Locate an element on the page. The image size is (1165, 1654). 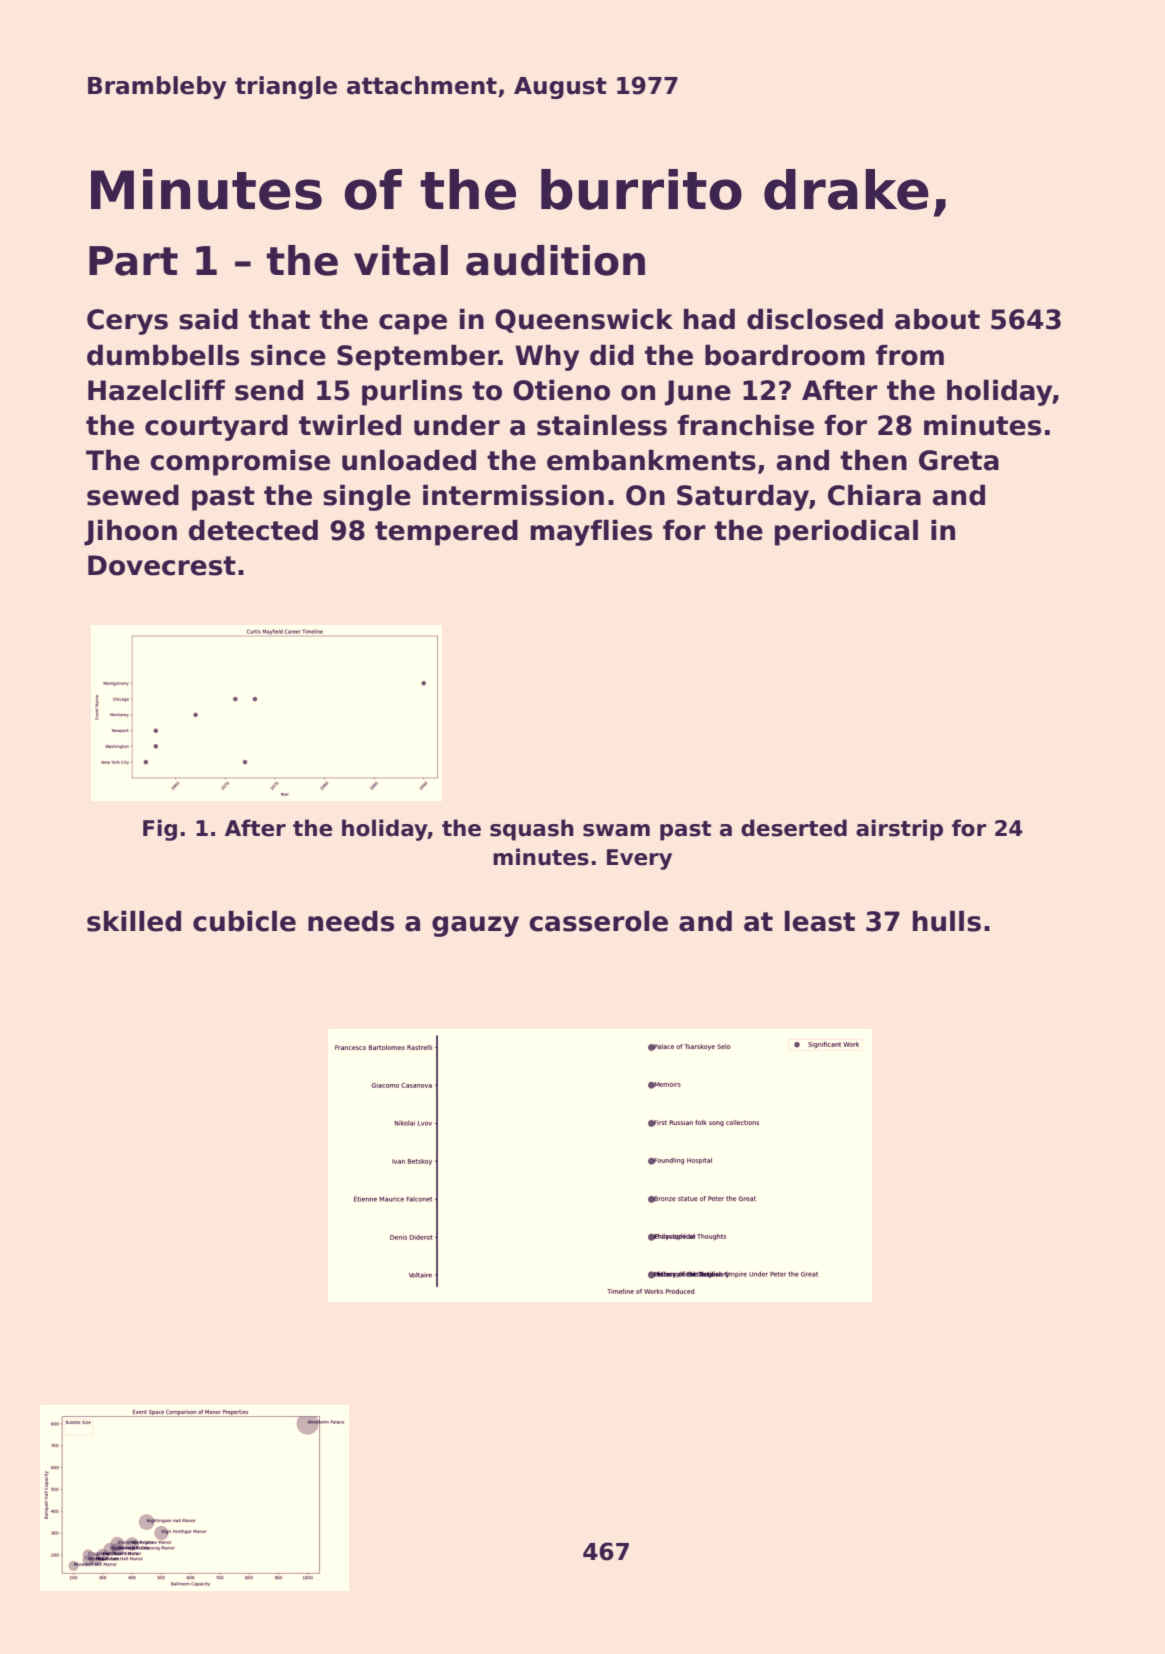
disclosed is located at coordinates (815, 319).
